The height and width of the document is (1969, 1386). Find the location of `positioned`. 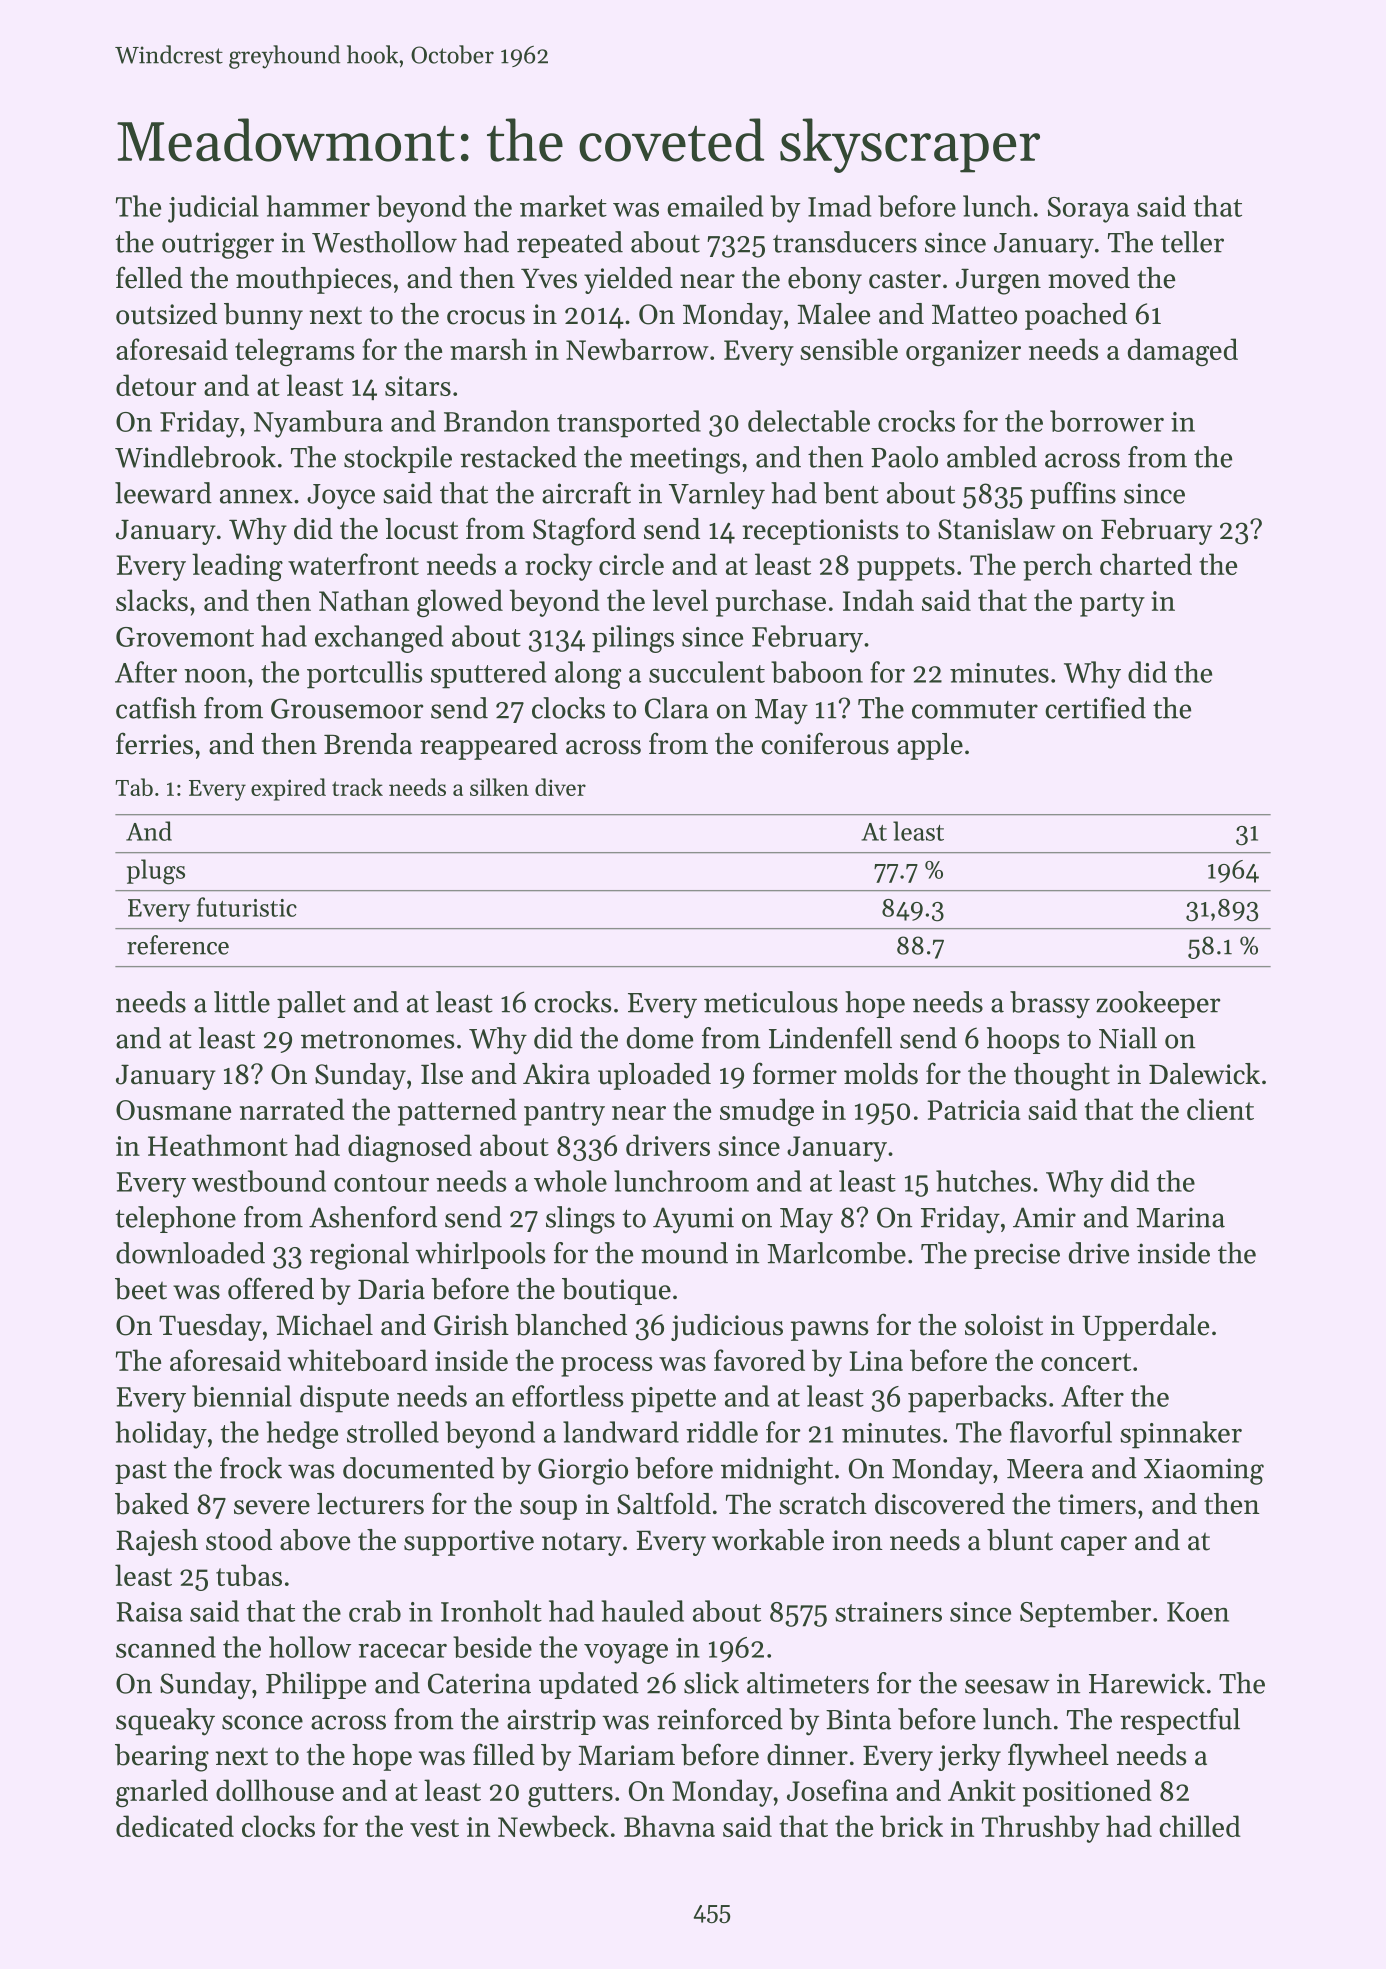

positioned is located at coordinates (1087, 1793).
